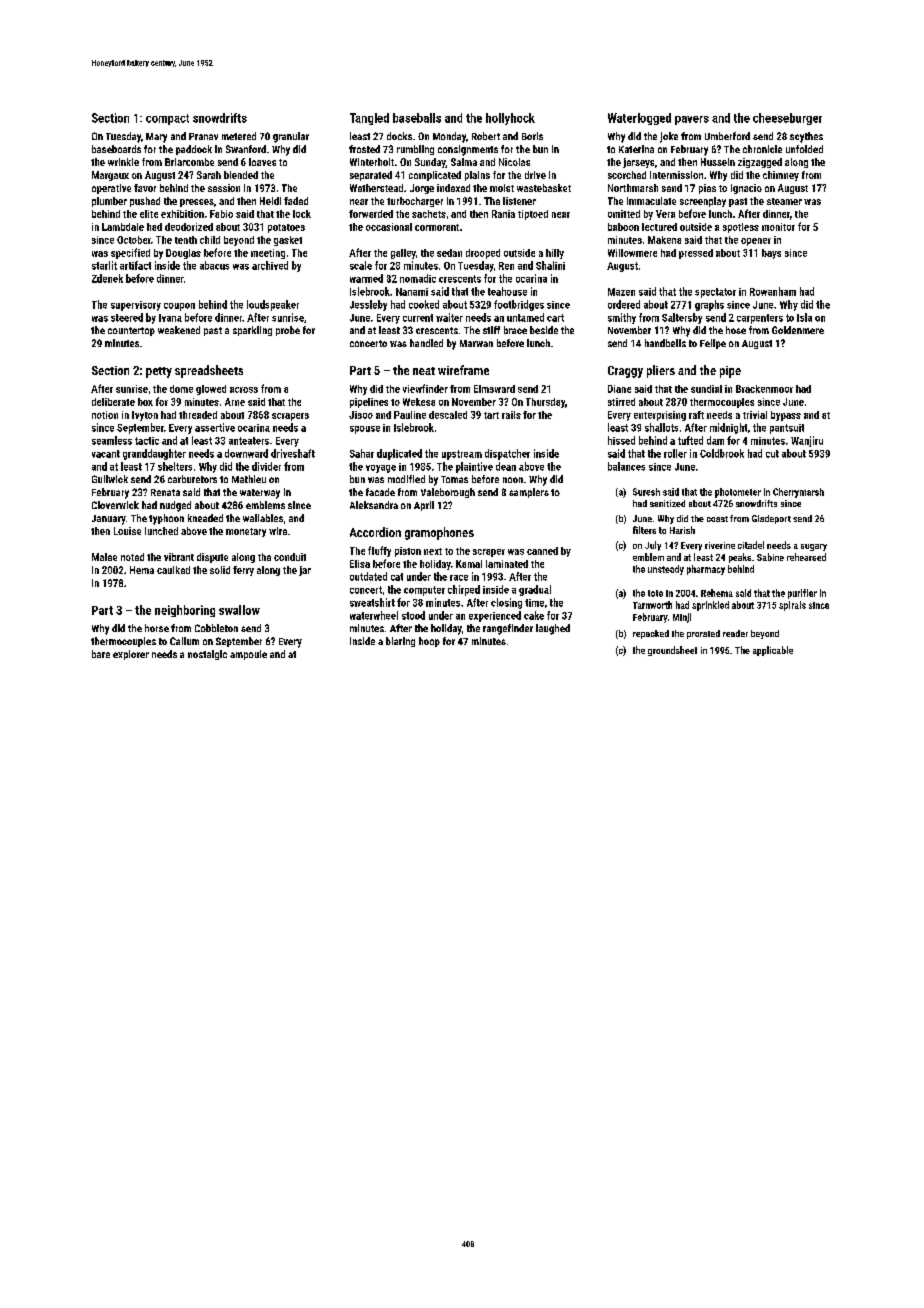 This image has width=924, height=1308. Describe the element at coordinates (639, 119) in the image. I see `Waterlogged` at that location.
